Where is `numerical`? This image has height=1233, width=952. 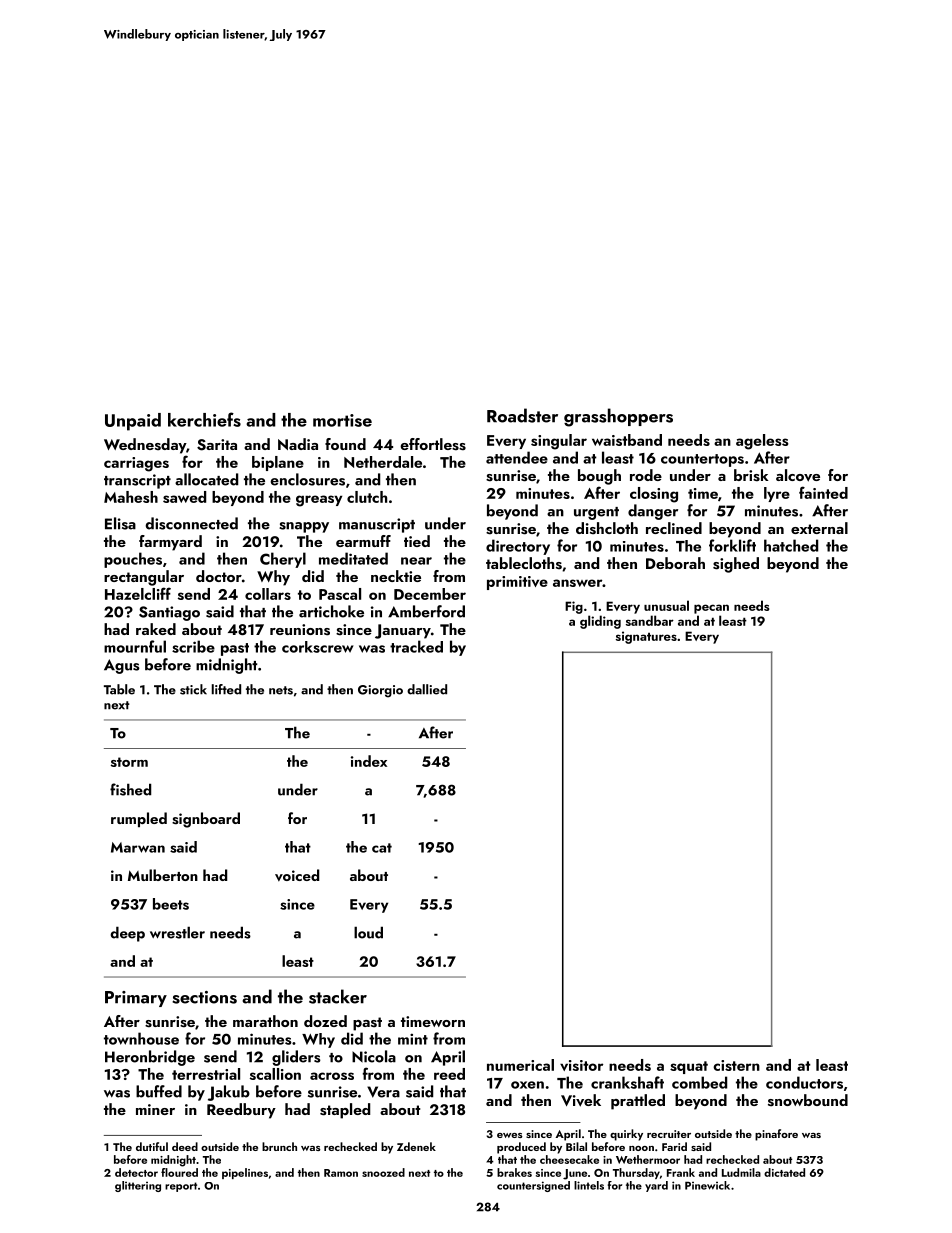 numerical is located at coordinates (520, 1065).
